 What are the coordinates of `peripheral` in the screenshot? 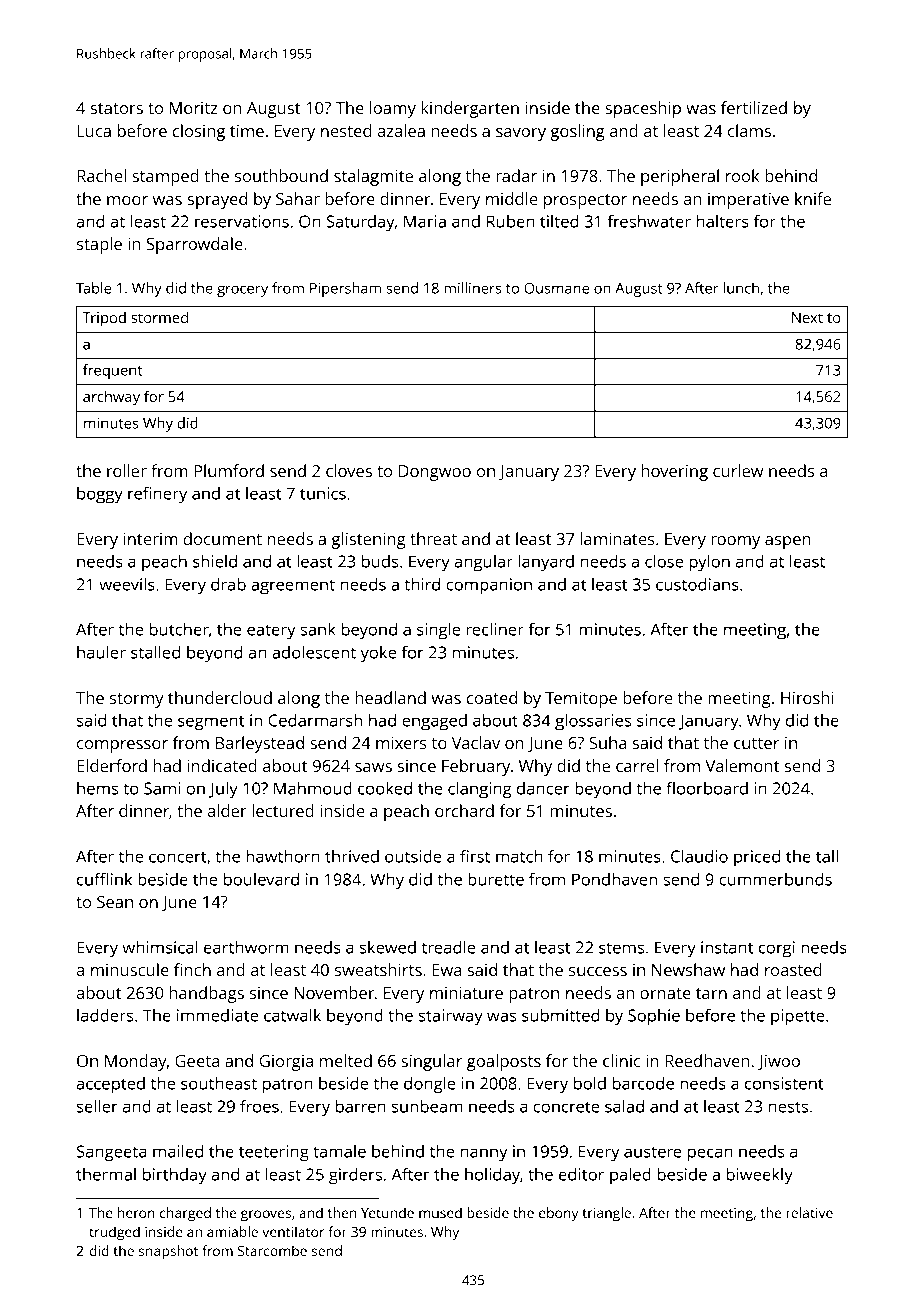 It's located at (680, 177).
